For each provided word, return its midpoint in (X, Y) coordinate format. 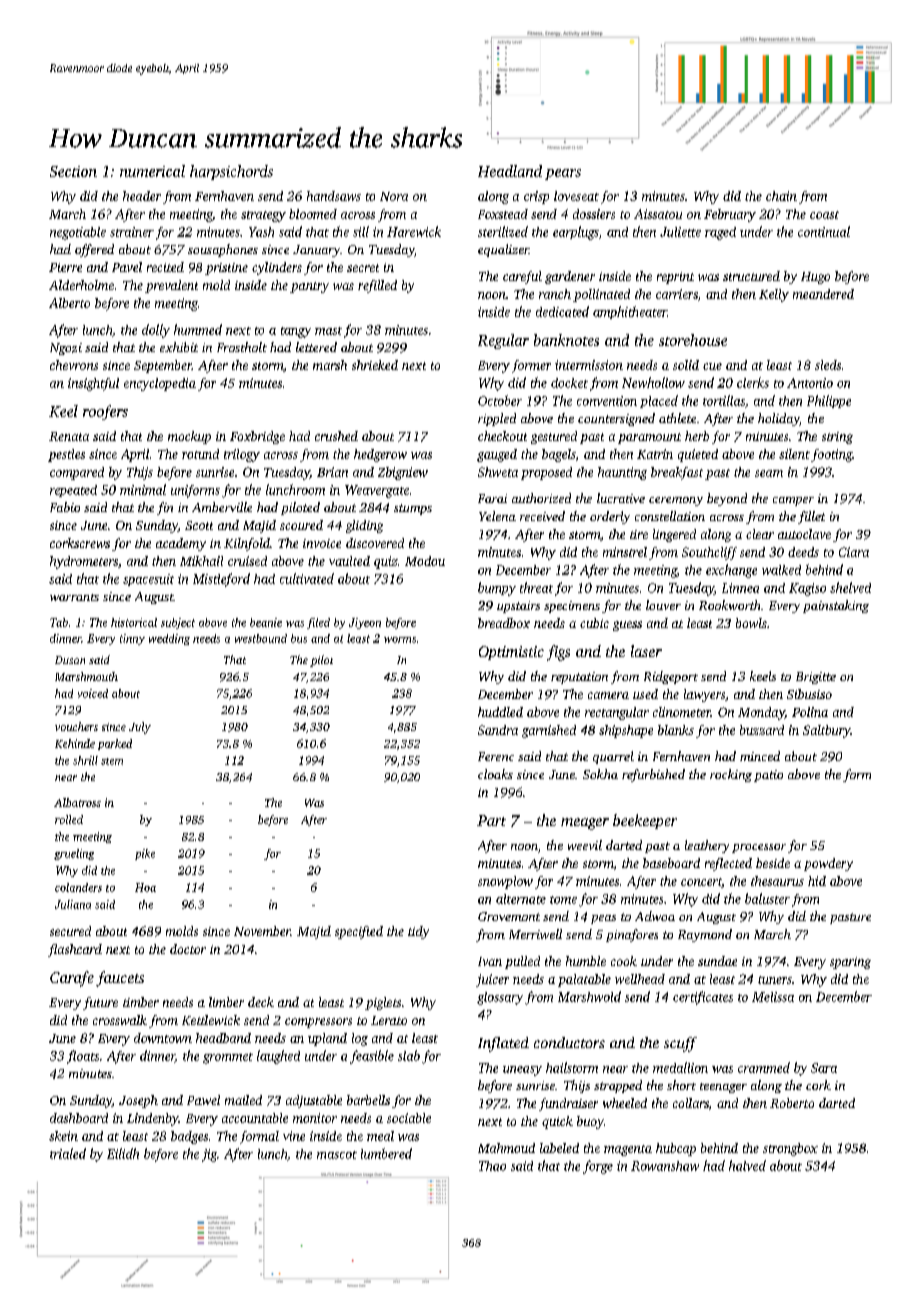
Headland (510, 171)
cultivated (307, 578)
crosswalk (120, 1020)
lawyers (704, 695)
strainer (132, 232)
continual (824, 231)
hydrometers (84, 562)
